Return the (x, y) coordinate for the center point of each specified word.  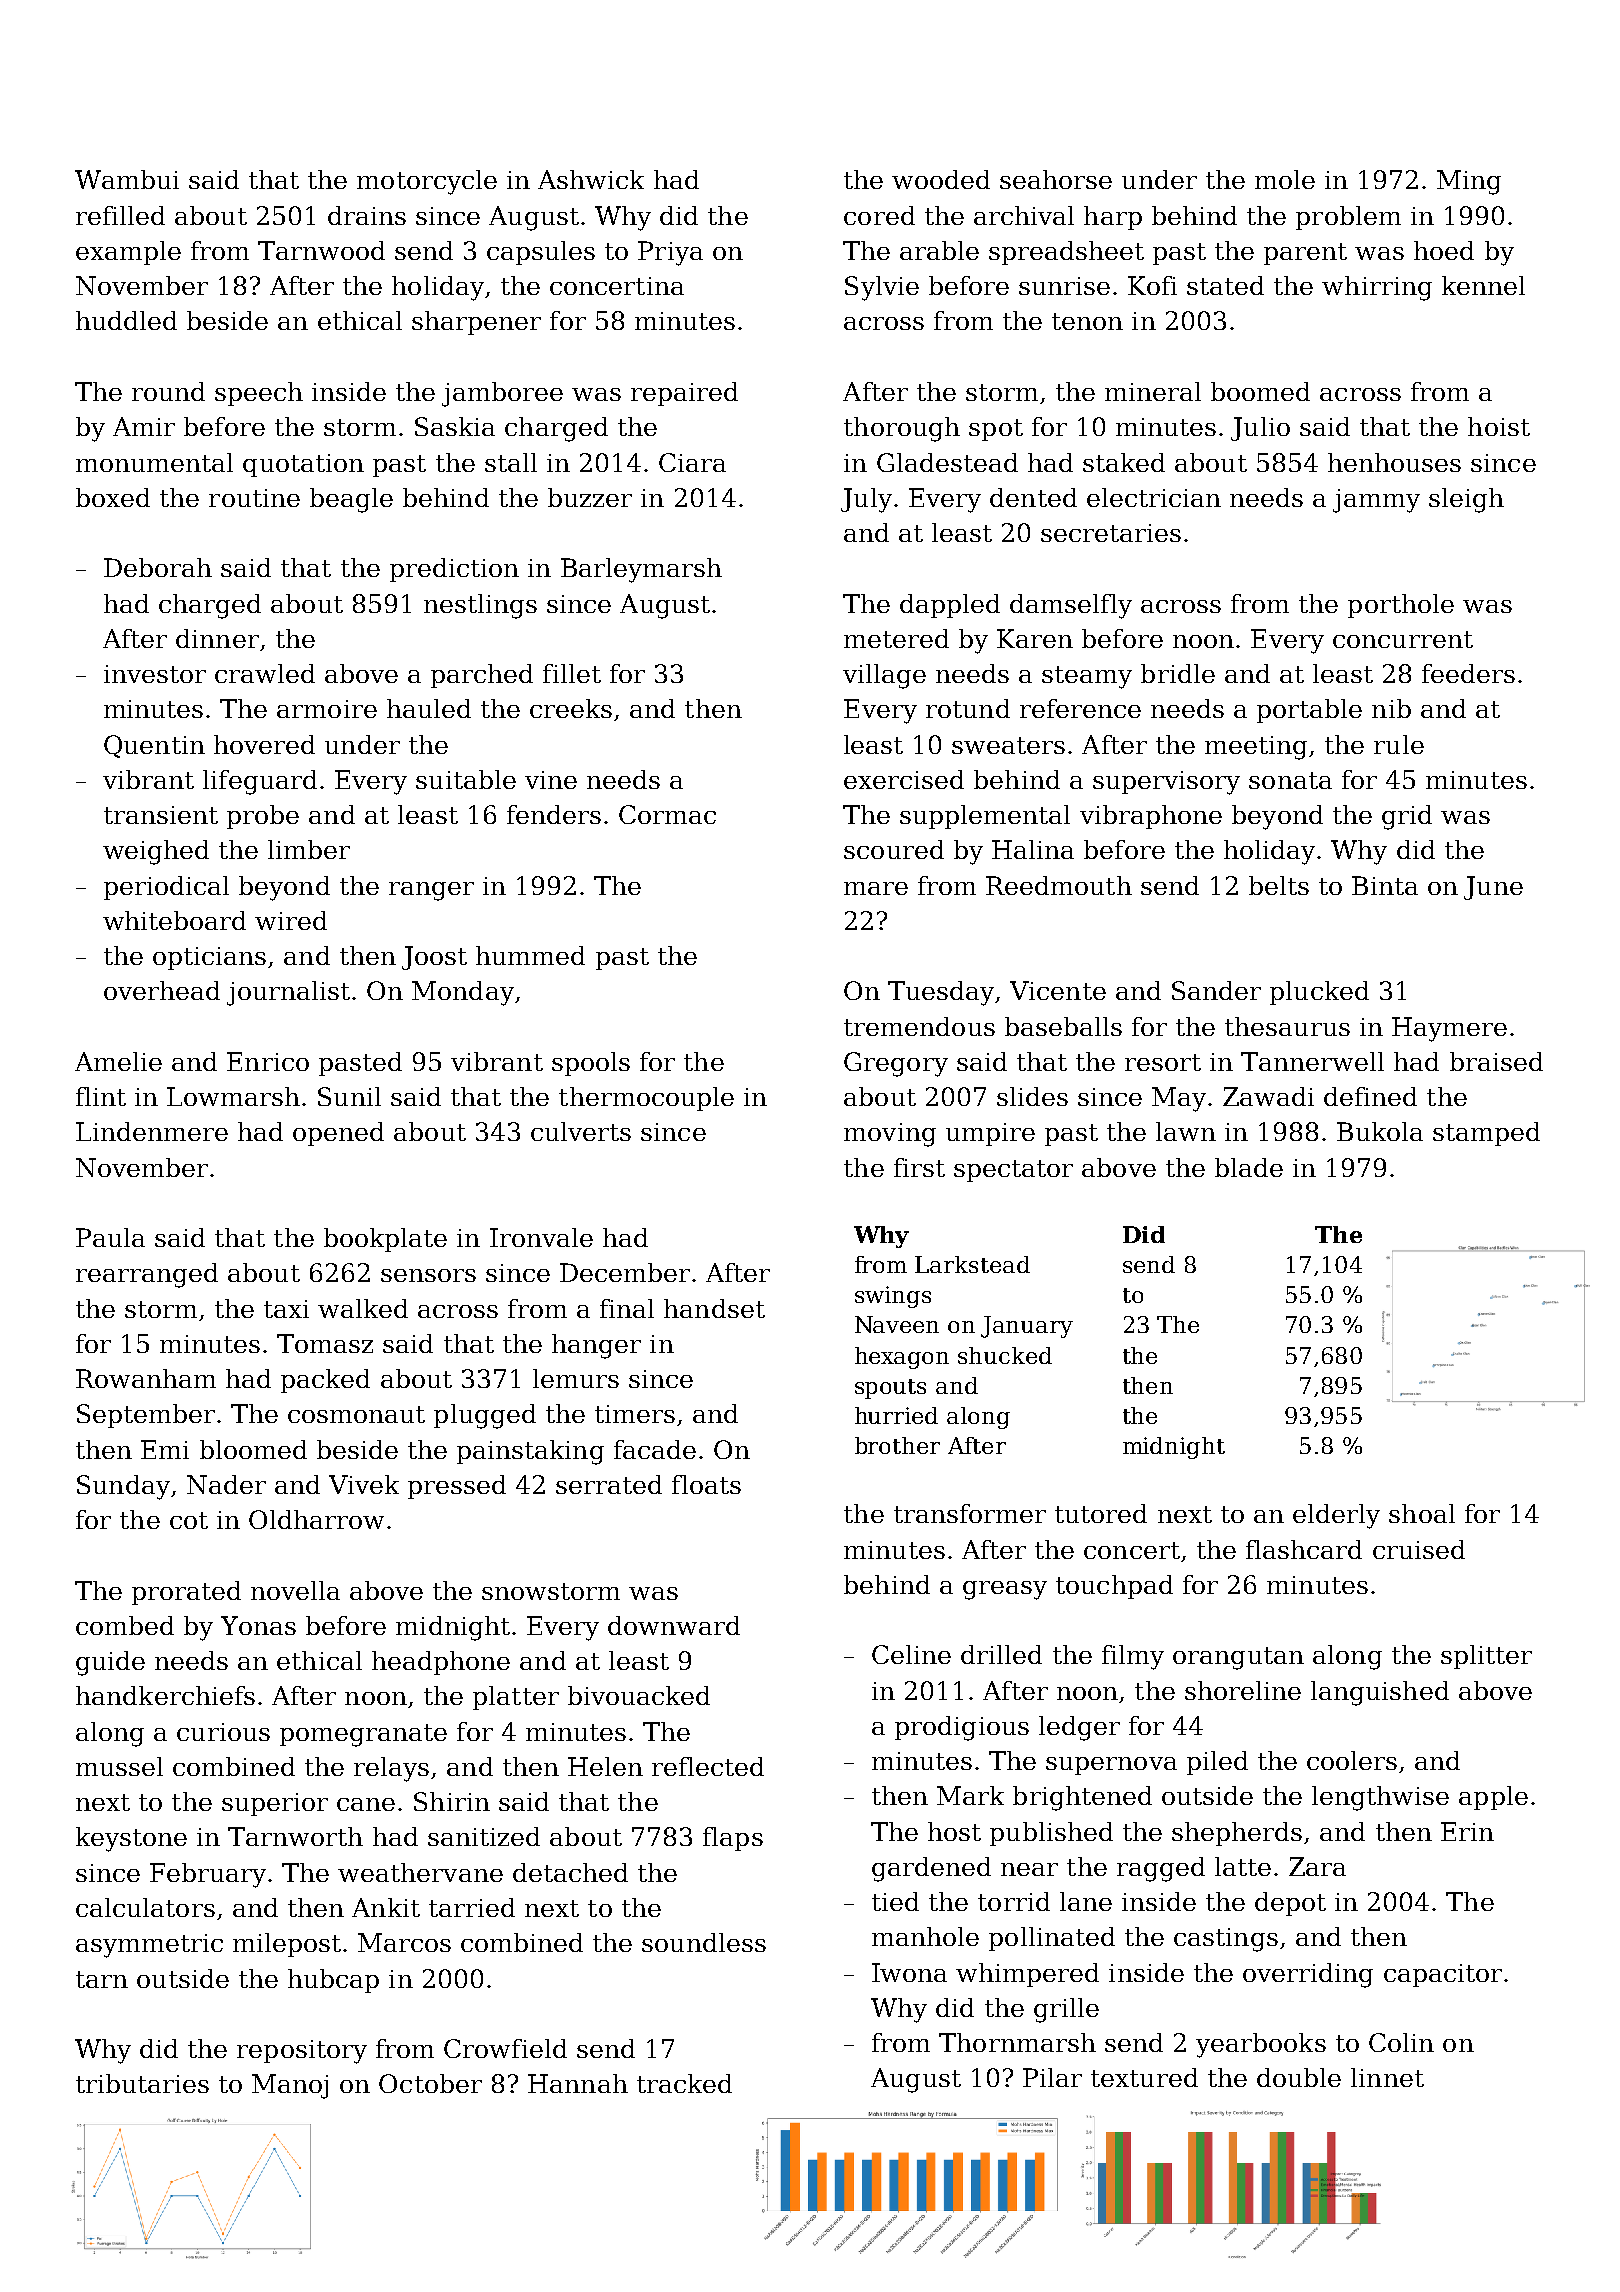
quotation (303, 465)
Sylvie (882, 288)
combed (125, 1625)
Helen (605, 1766)
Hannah (578, 2083)
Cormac (667, 814)
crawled (265, 673)
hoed (1444, 250)
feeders (1468, 673)
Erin (1467, 1831)
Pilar (1052, 2077)
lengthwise (1380, 1798)
